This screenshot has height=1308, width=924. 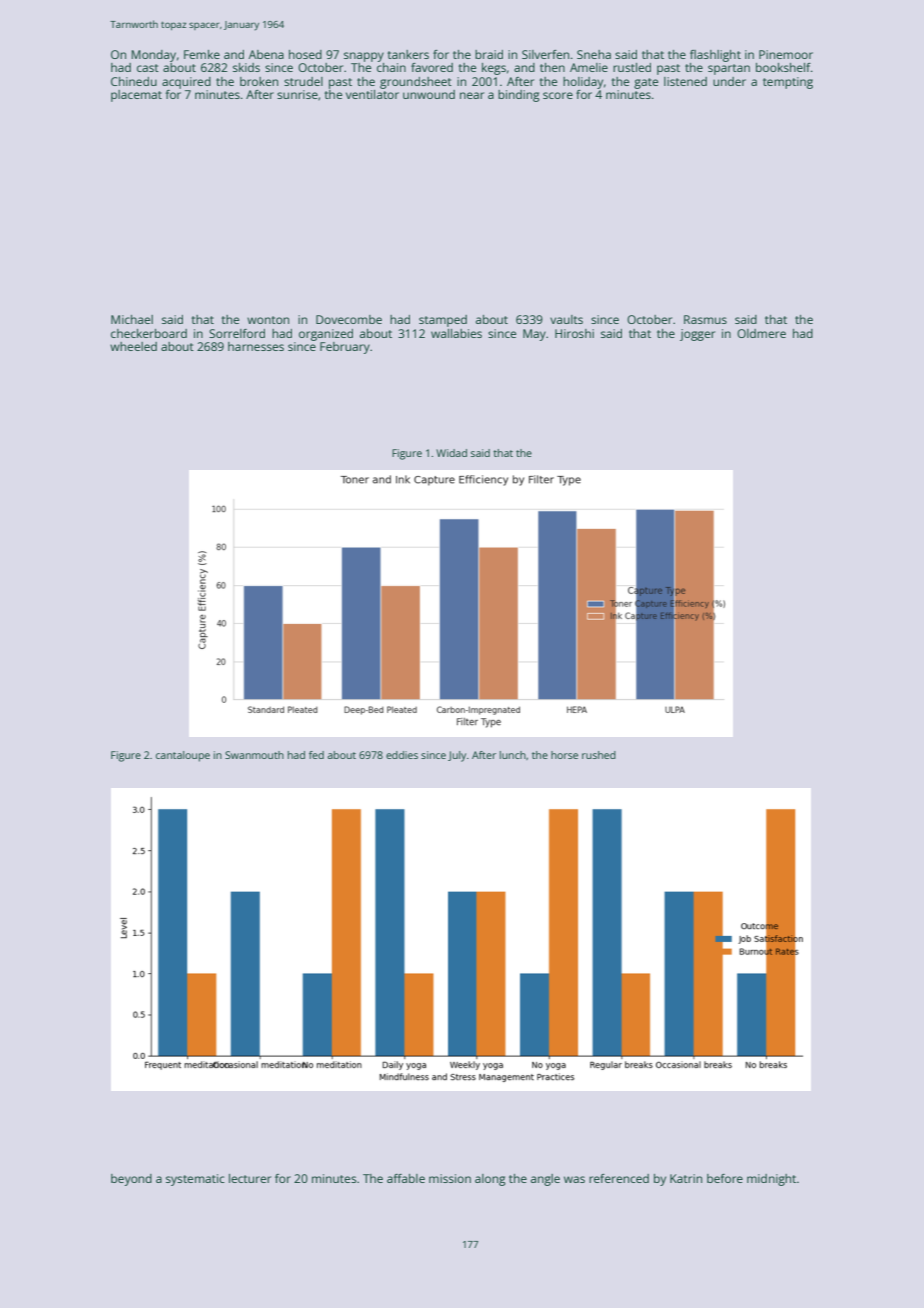 What do you see at coordinates (451, 453) in the screenshot?
I see `Widad` at bounding box center [451, 453].
